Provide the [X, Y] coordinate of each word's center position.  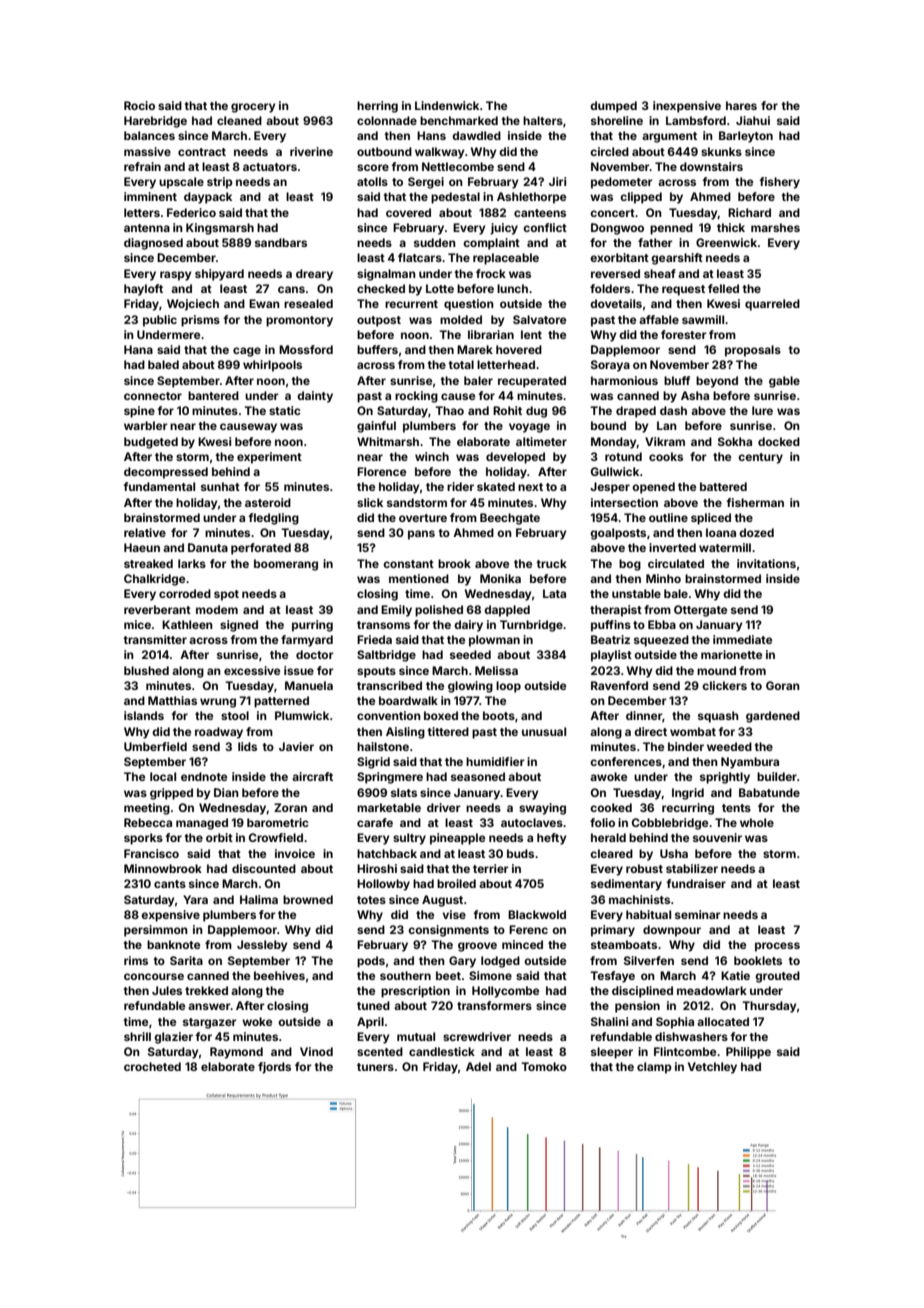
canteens [540, 213]
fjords [274, 1068]
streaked [148, 563]
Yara [195, 899]
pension [637, 1007]
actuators [270, 167]
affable [659, 319]
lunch [512, 288]
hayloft [143, 290]
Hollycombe [505, 992]
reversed [615, 273]
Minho [663, 578]
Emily [396, 611]
